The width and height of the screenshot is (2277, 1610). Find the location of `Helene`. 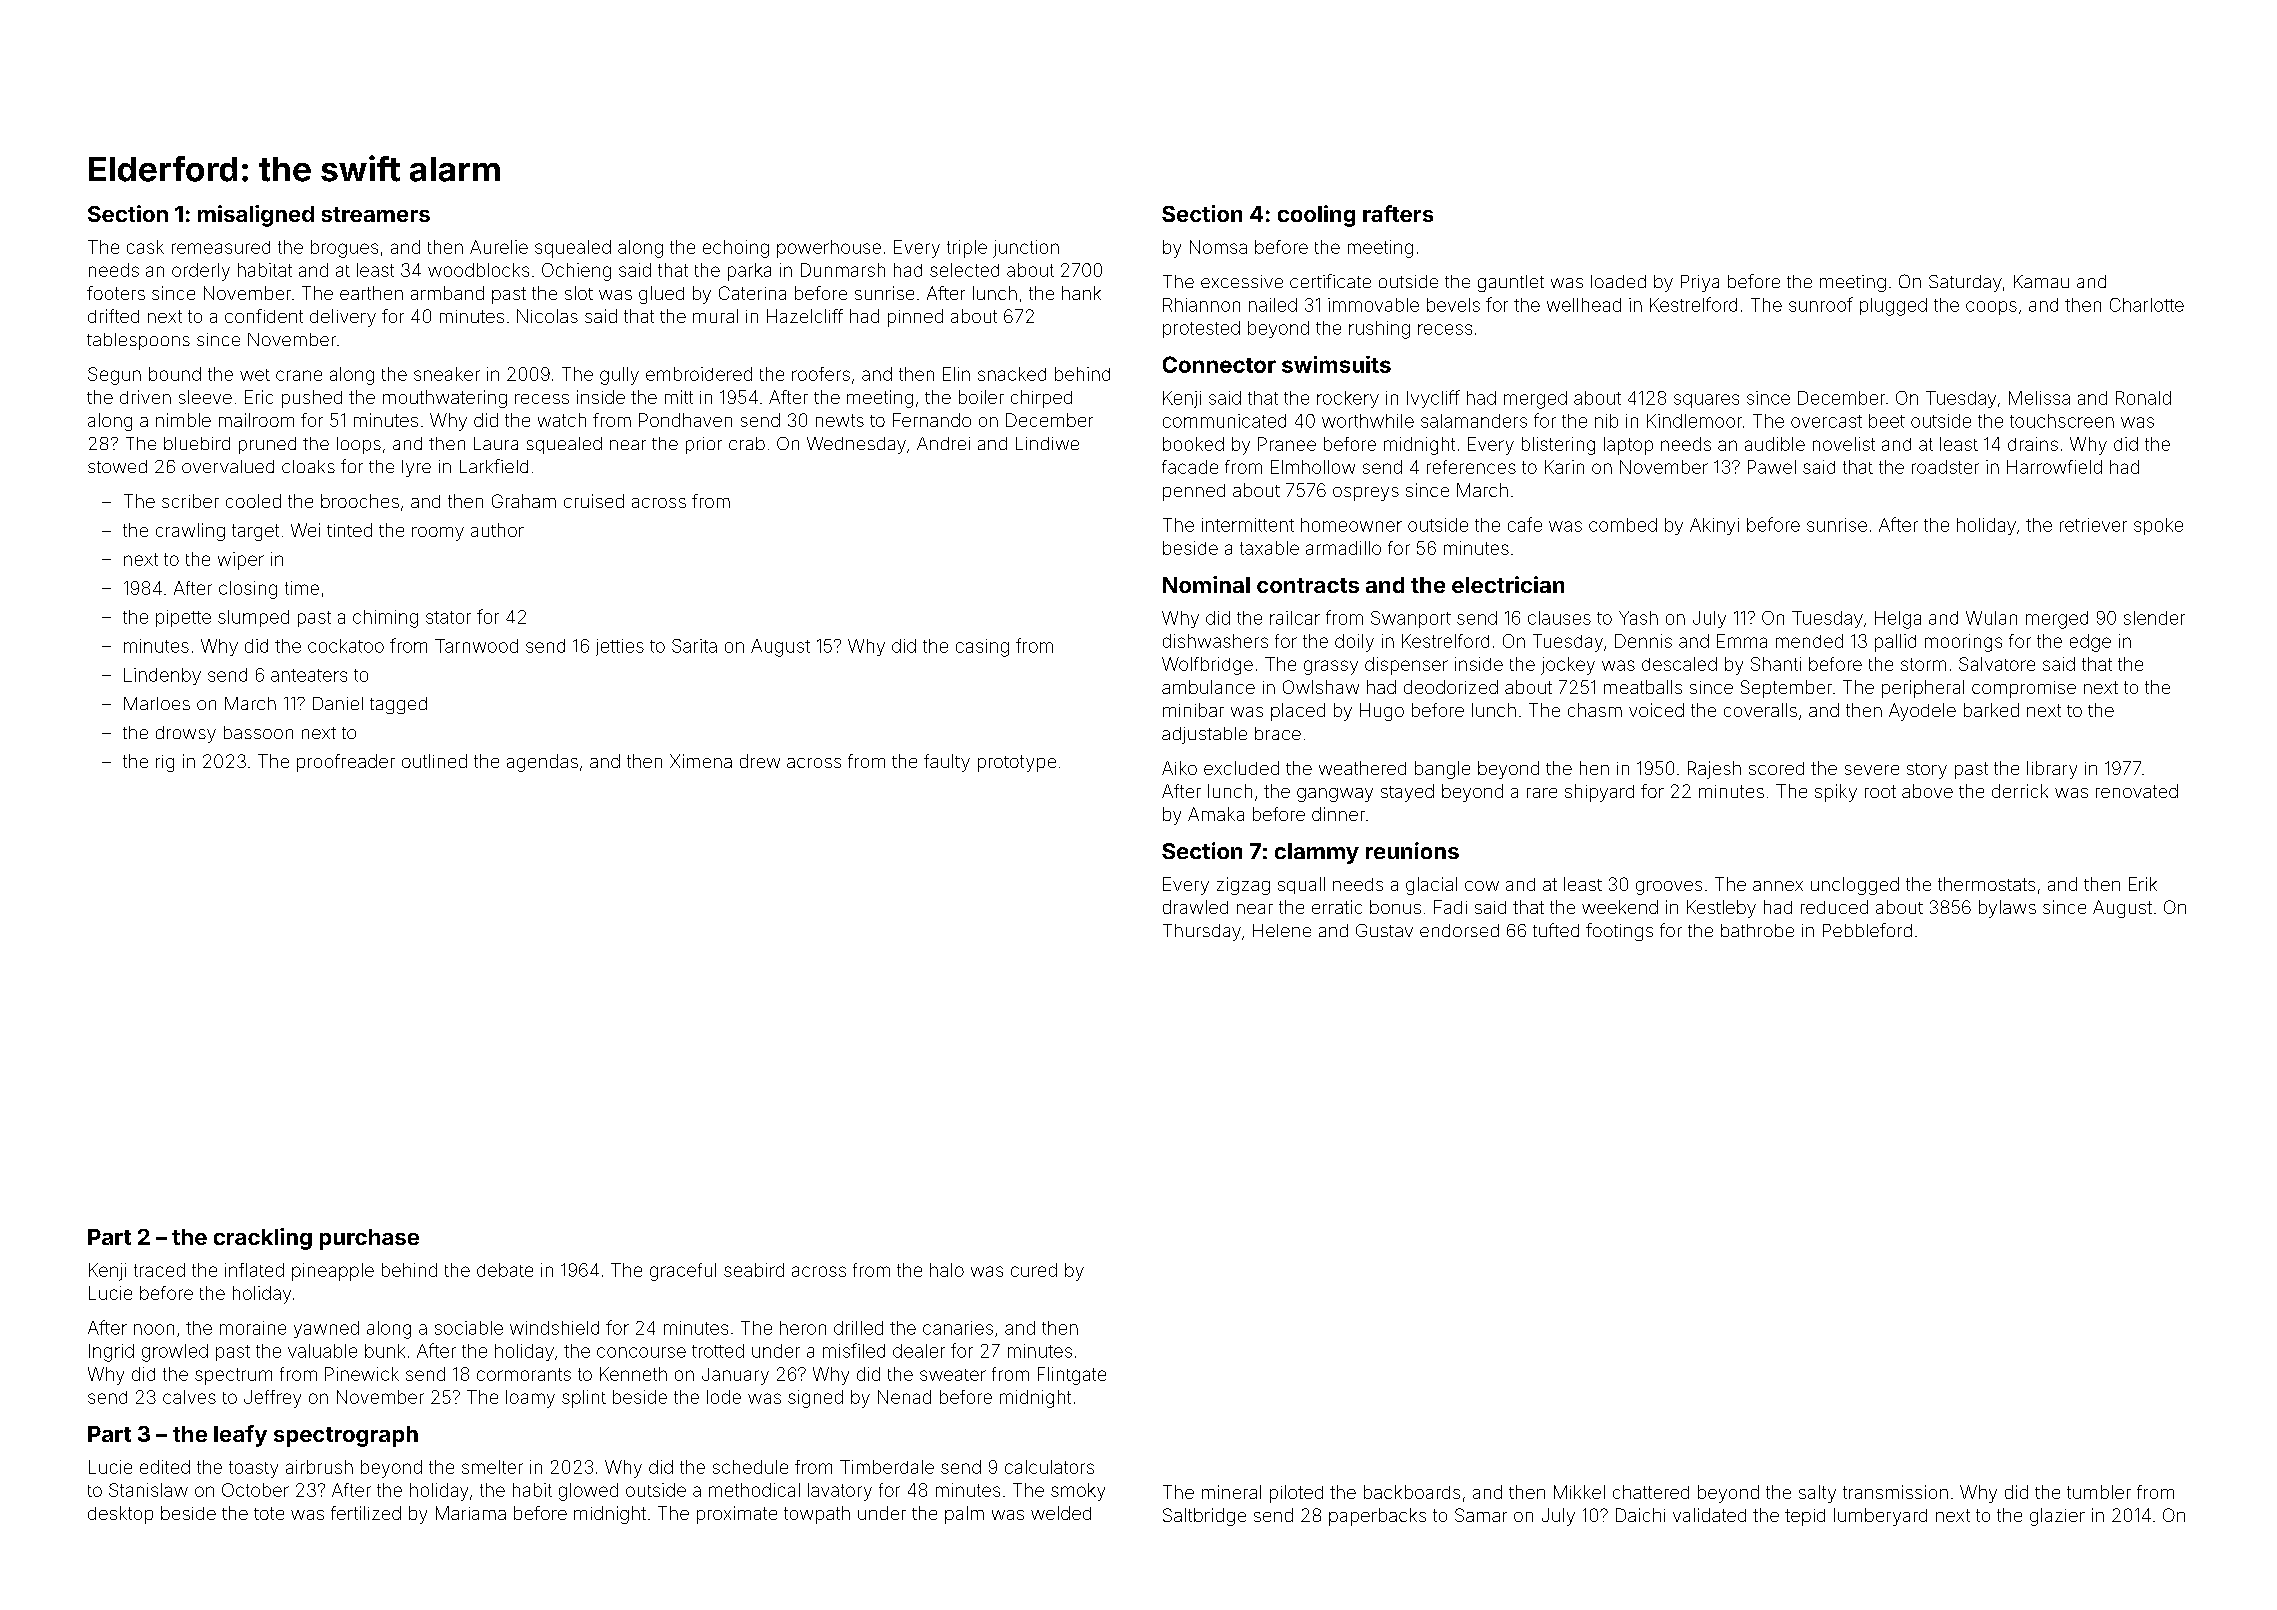

Helene is located at coordinates (1282, 930).
